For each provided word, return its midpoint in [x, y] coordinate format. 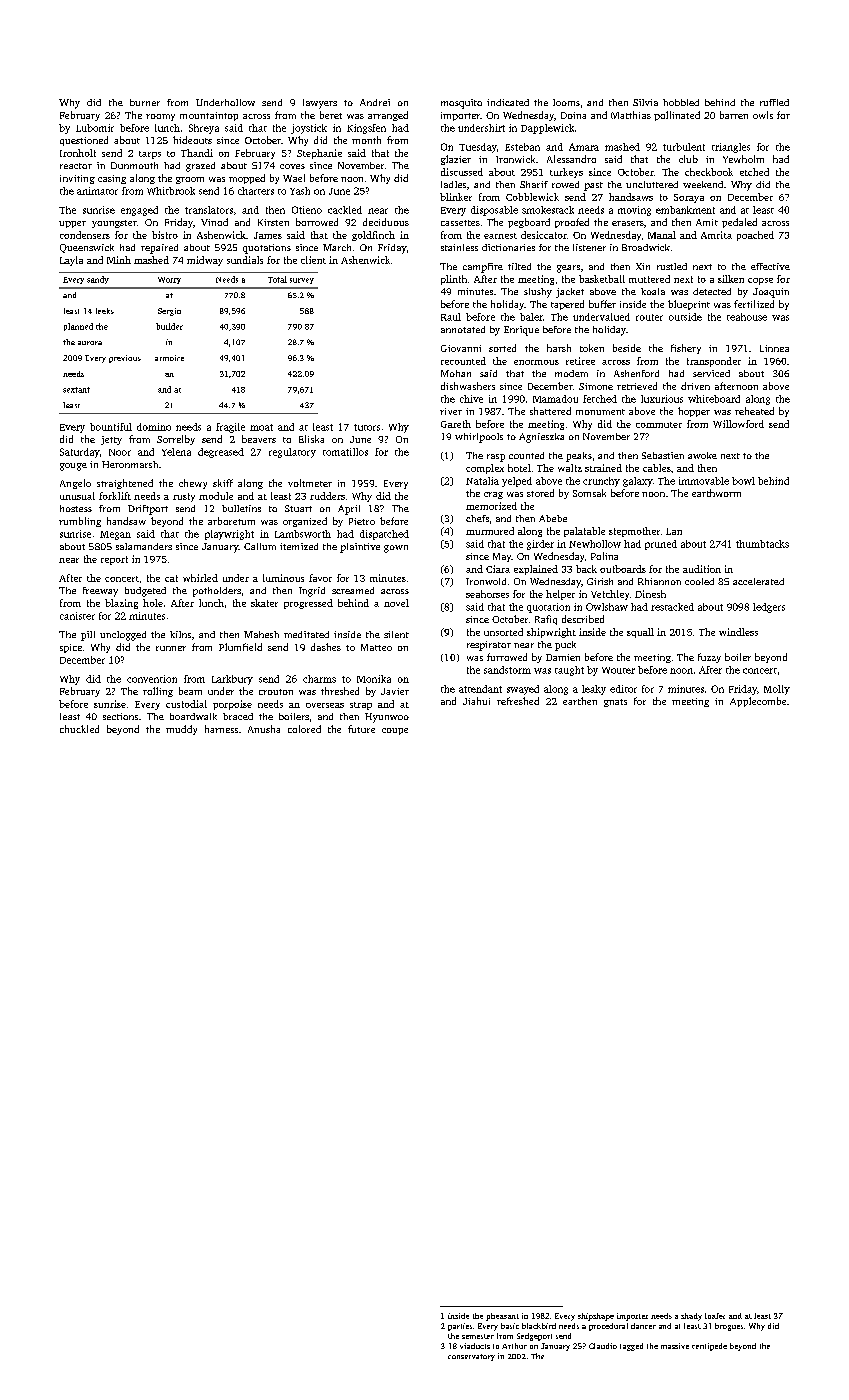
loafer [715, 1316]
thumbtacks [762, 544]
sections [120, 716]
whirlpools [479, 438]
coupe [395, 731]
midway [205, 261]
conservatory [471, 1357]
